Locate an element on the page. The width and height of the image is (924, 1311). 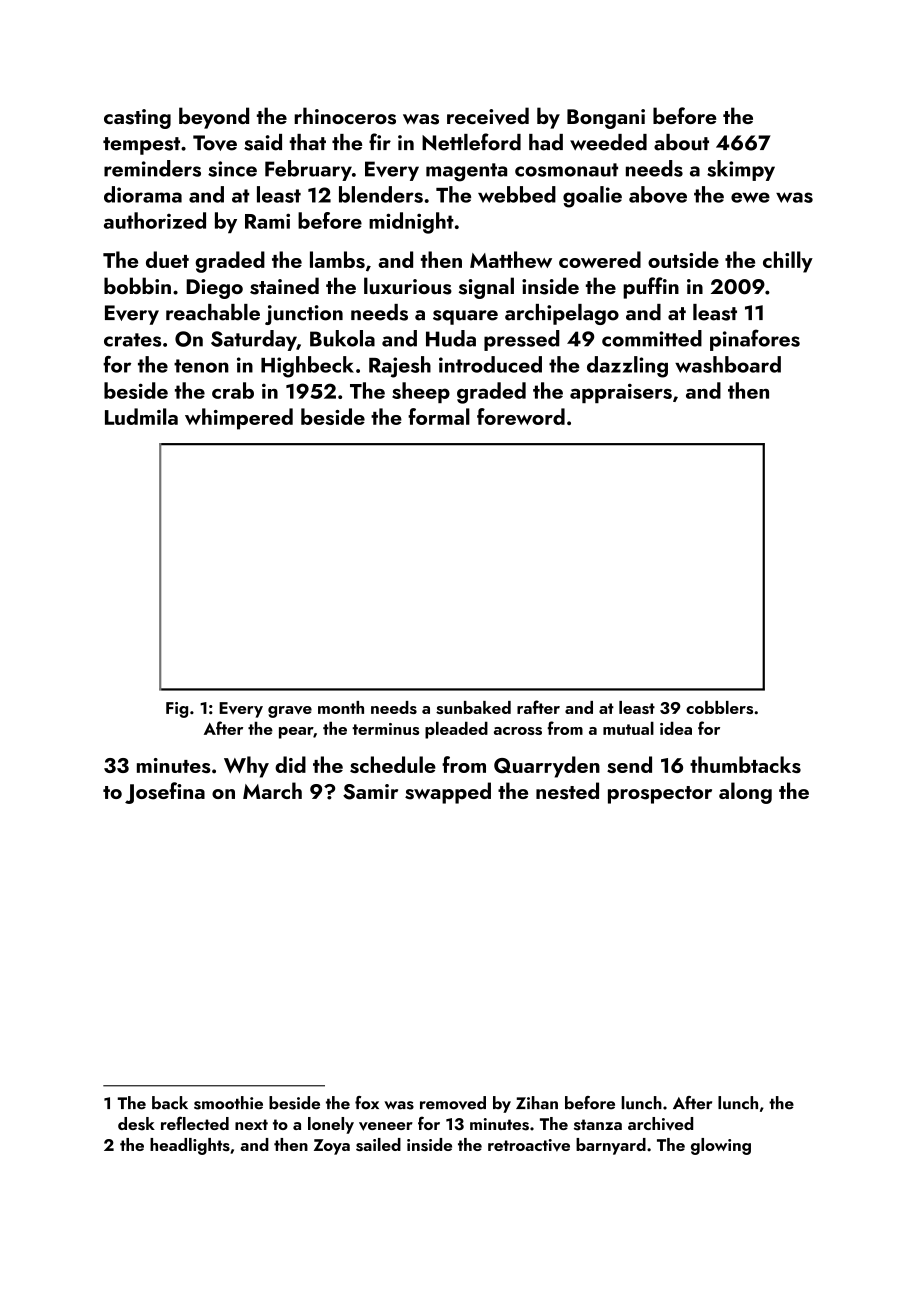
Ludmila is located at coordinates (141, 416).
